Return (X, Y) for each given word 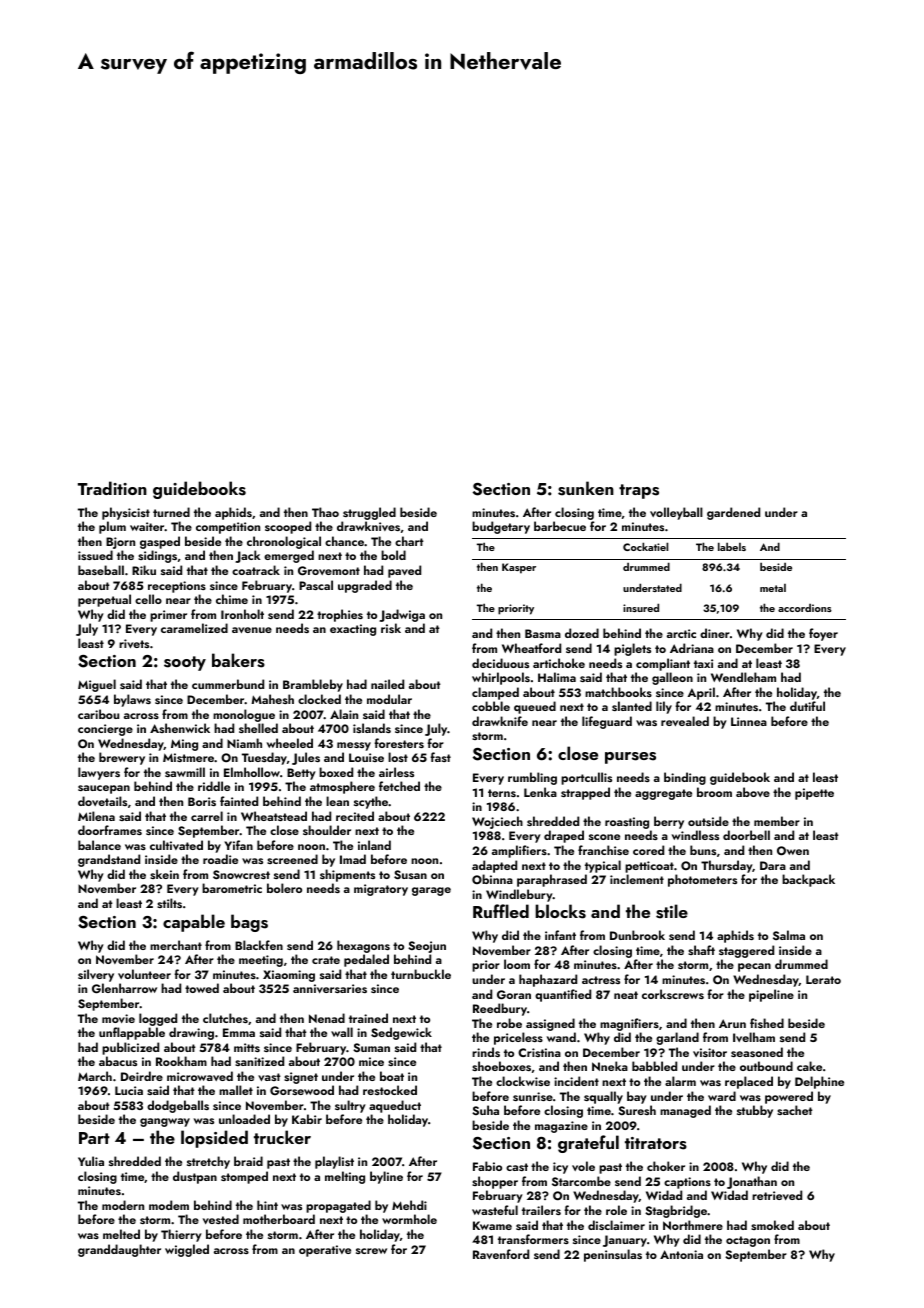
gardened (733, 513)
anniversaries (330, 988)
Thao (325, 512)
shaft (701, 950)
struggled (369, 513)
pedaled (366, 960)
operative (325, 1251)
